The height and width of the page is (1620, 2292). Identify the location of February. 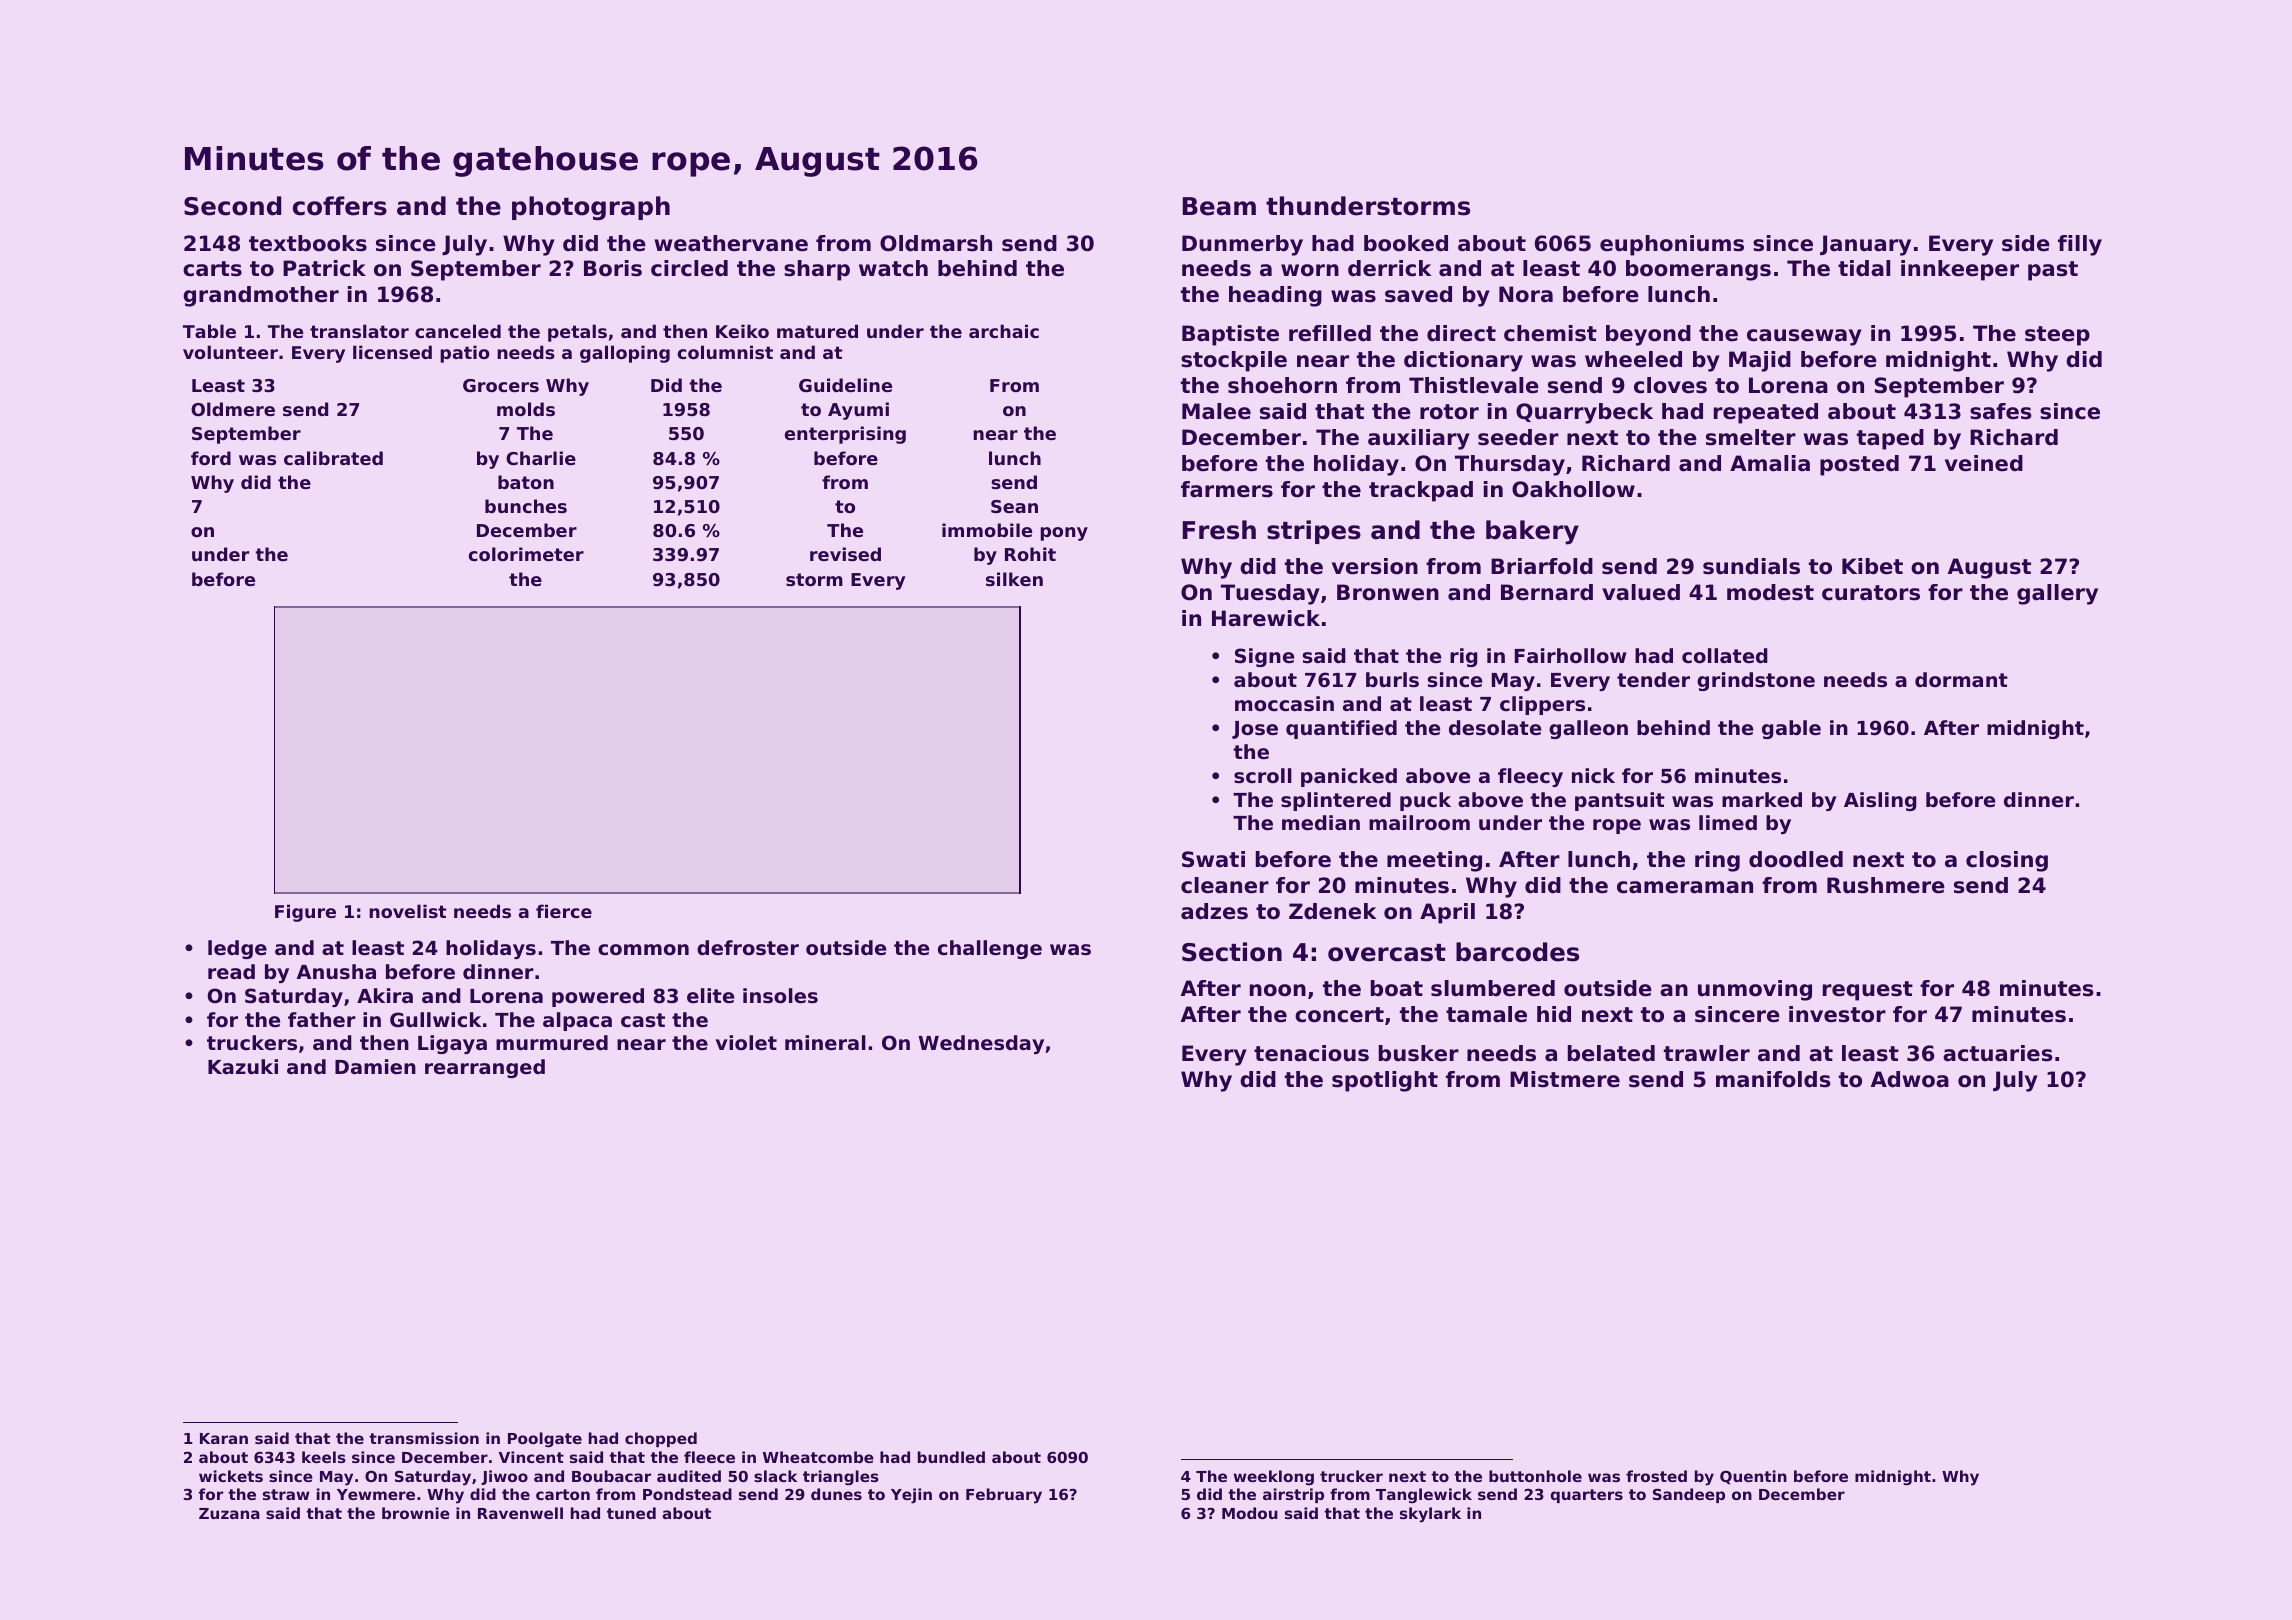
(1004, 1496).
